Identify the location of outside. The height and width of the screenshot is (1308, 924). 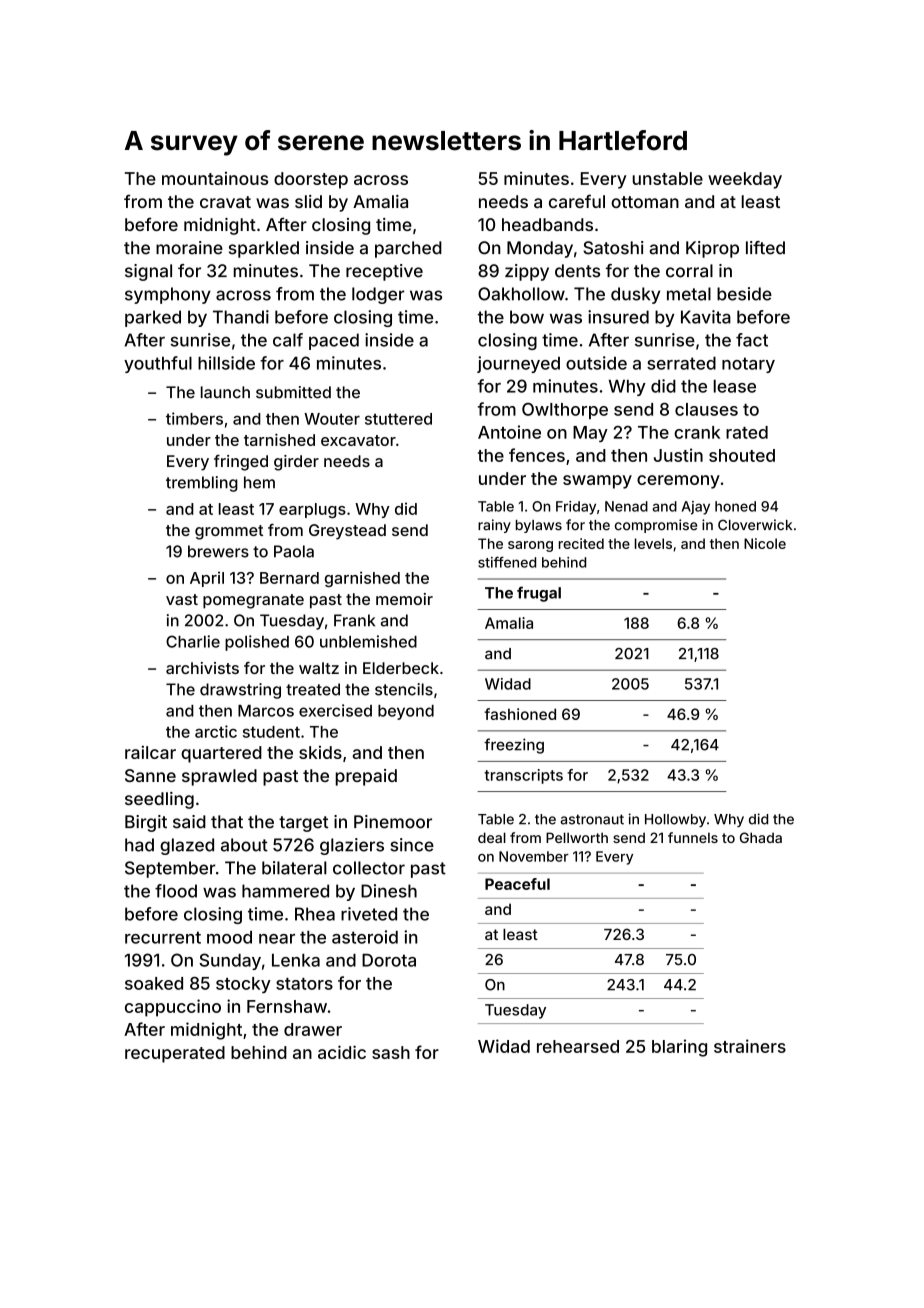
(596, 363).
